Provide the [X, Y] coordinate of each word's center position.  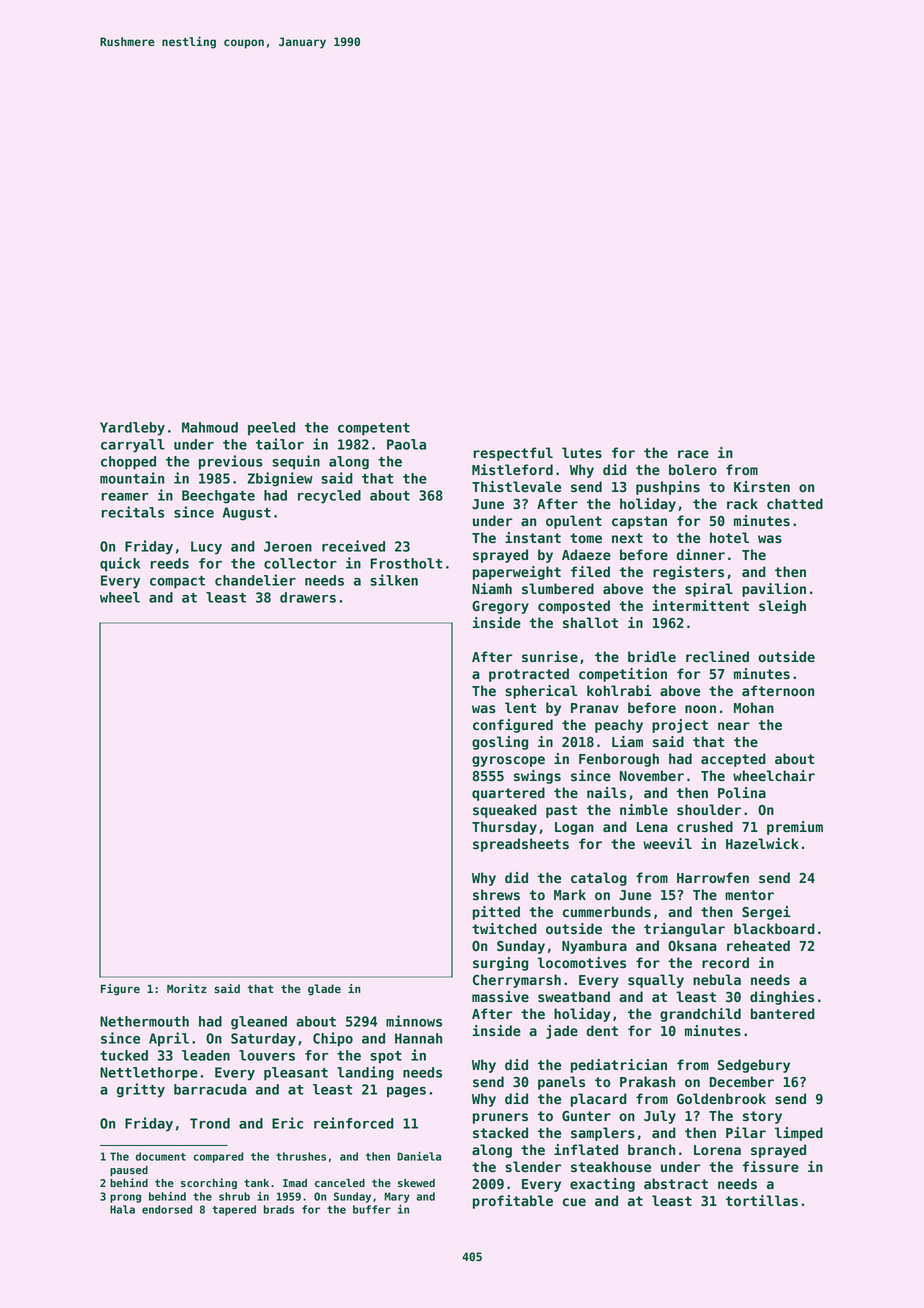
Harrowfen [713, 877]
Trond [210, 1123]
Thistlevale [516, 486]
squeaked [505, 811]
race [693, 454]
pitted [496, 913]
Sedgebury [754, 1066]
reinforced [354, 1123]
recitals [132, 512]
